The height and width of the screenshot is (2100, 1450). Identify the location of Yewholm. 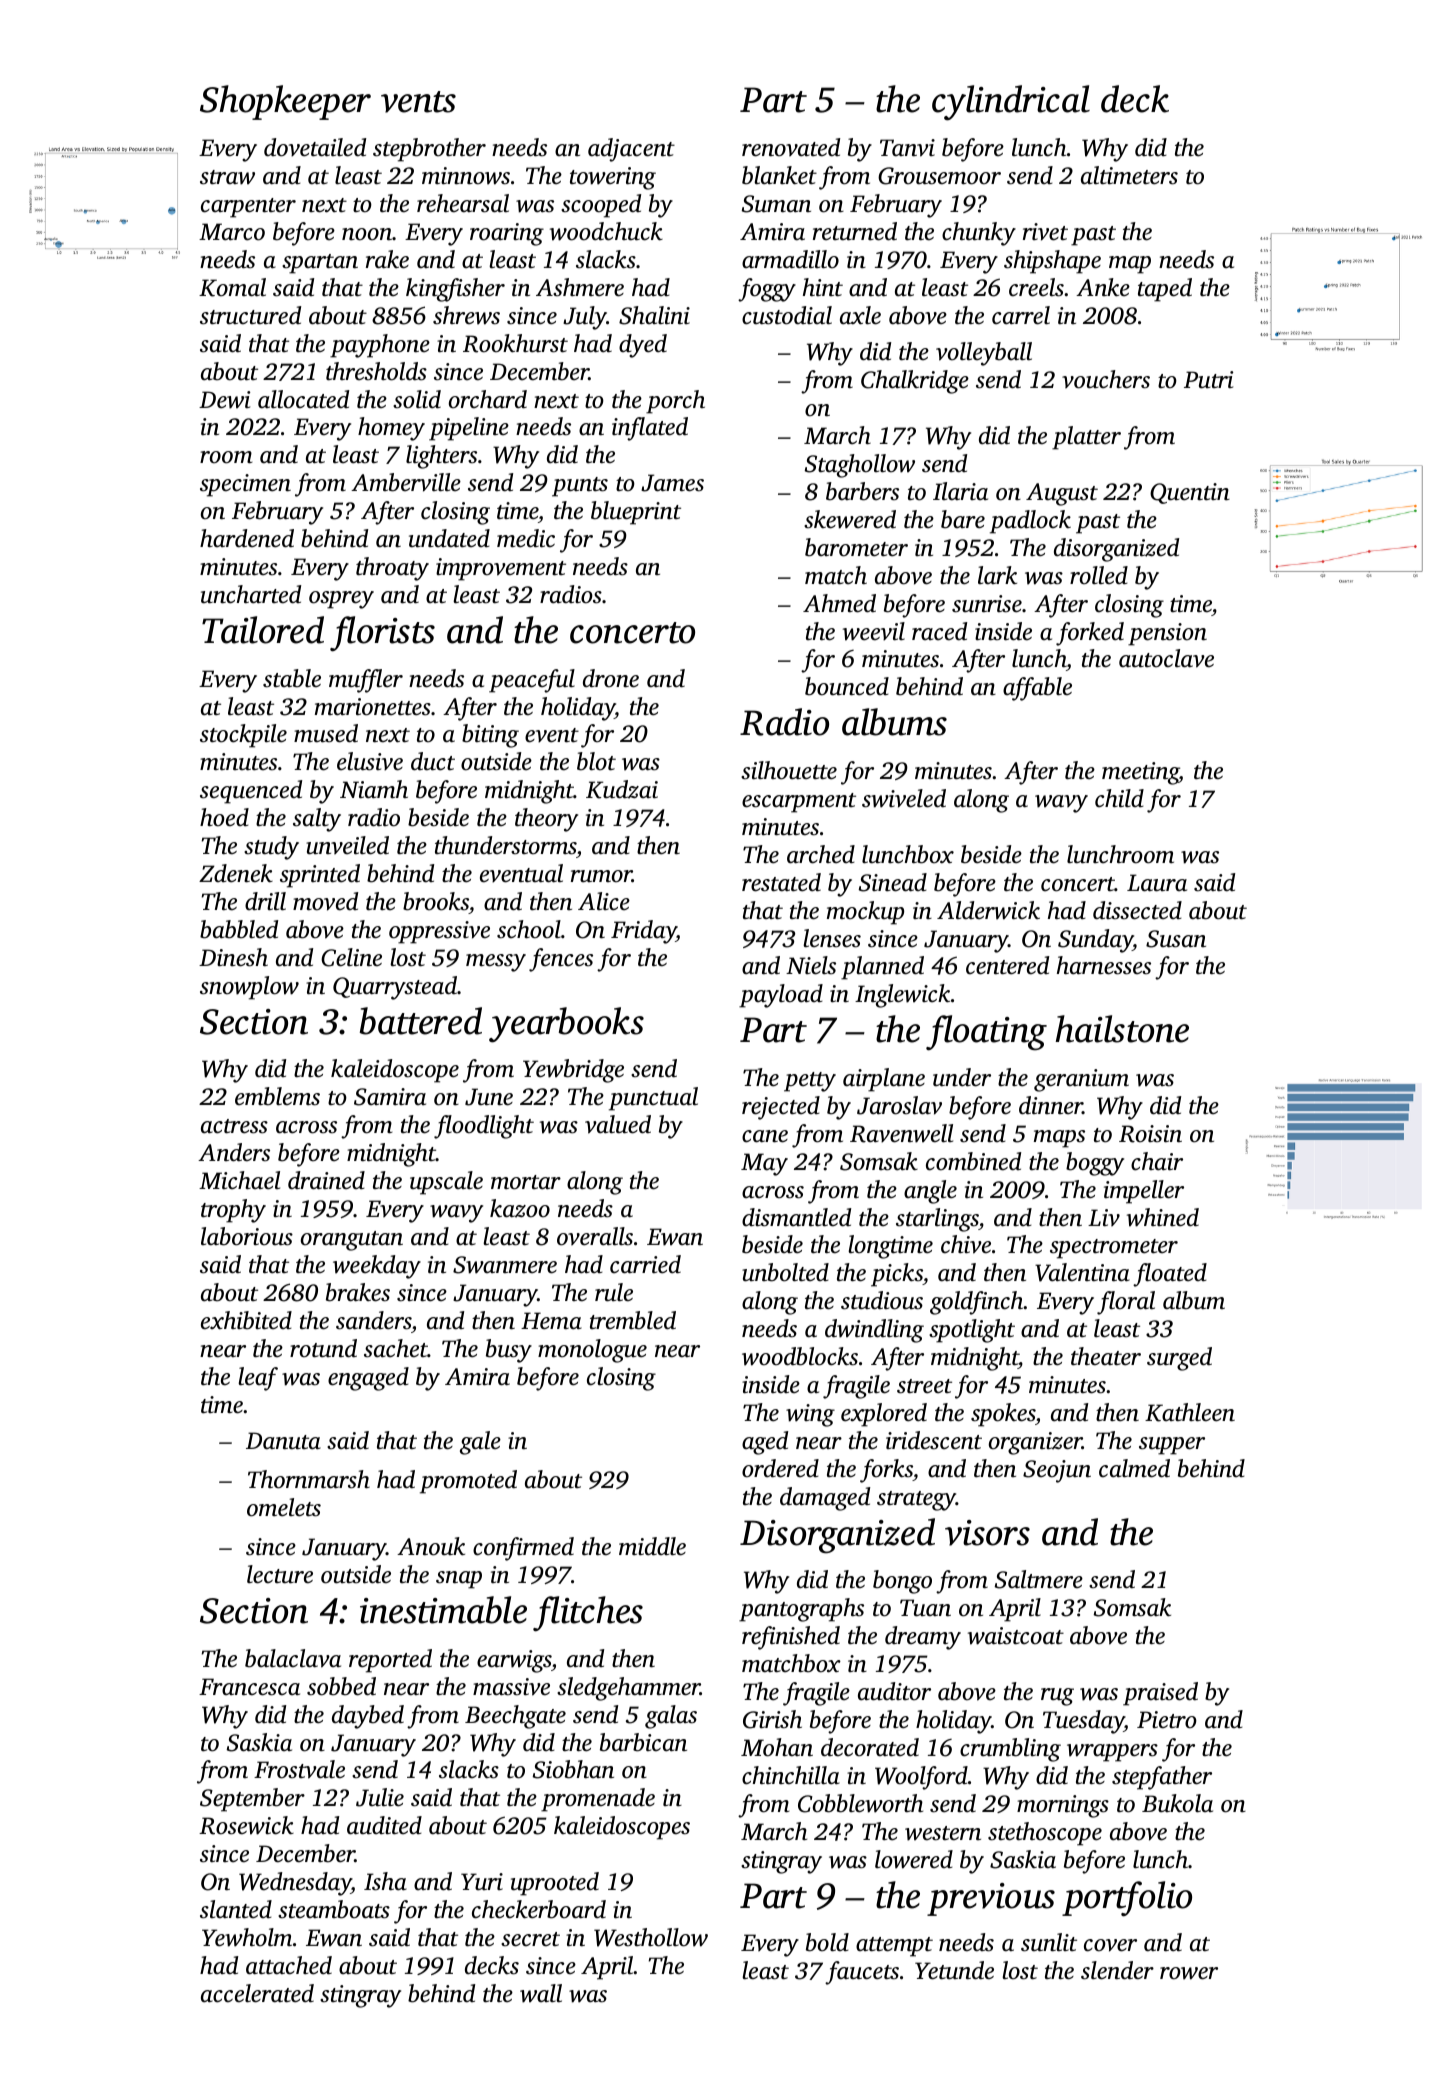
(247, 1937).
